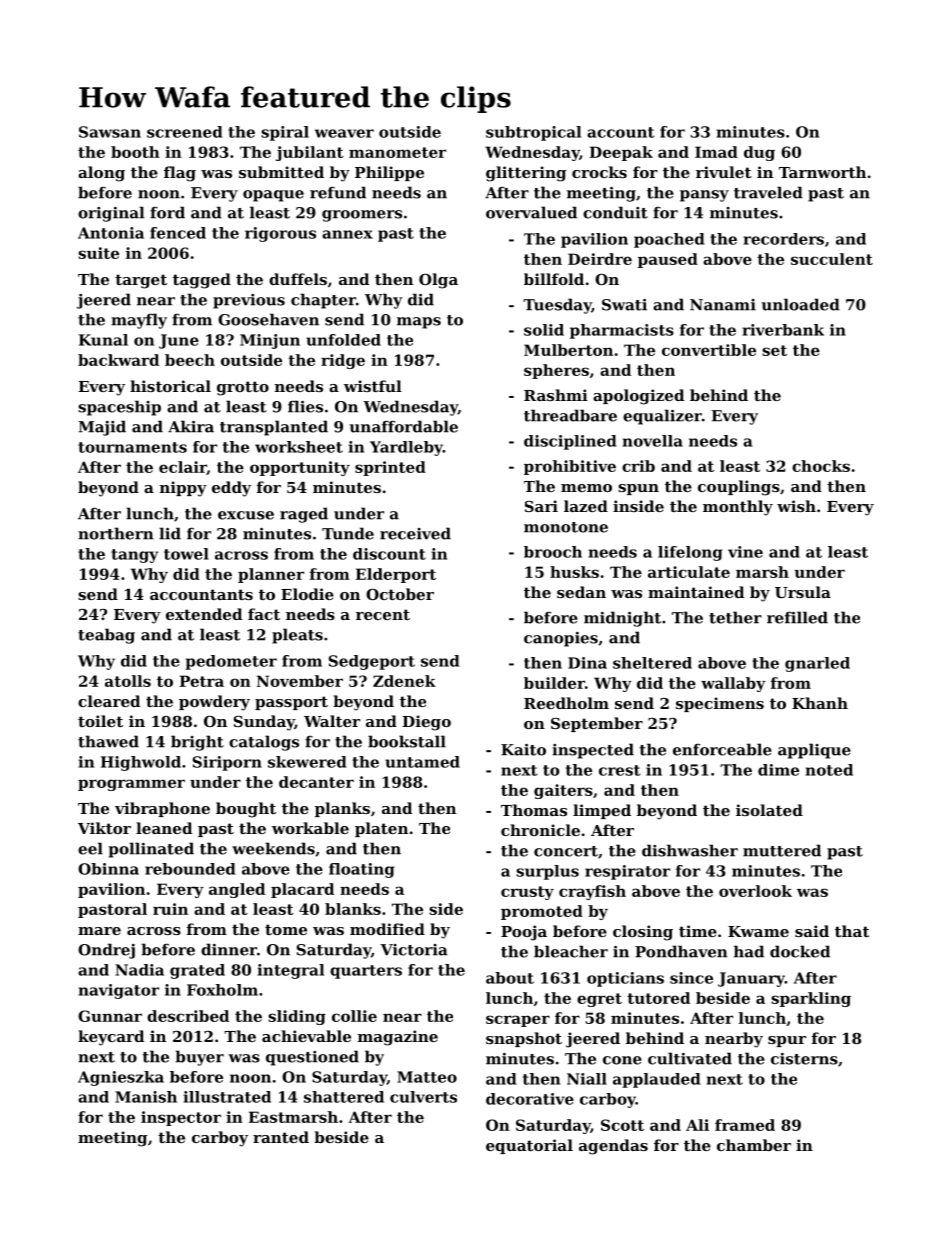 This image has width=952, height=1233. I want to click on inspector, so click(181, 1118).
